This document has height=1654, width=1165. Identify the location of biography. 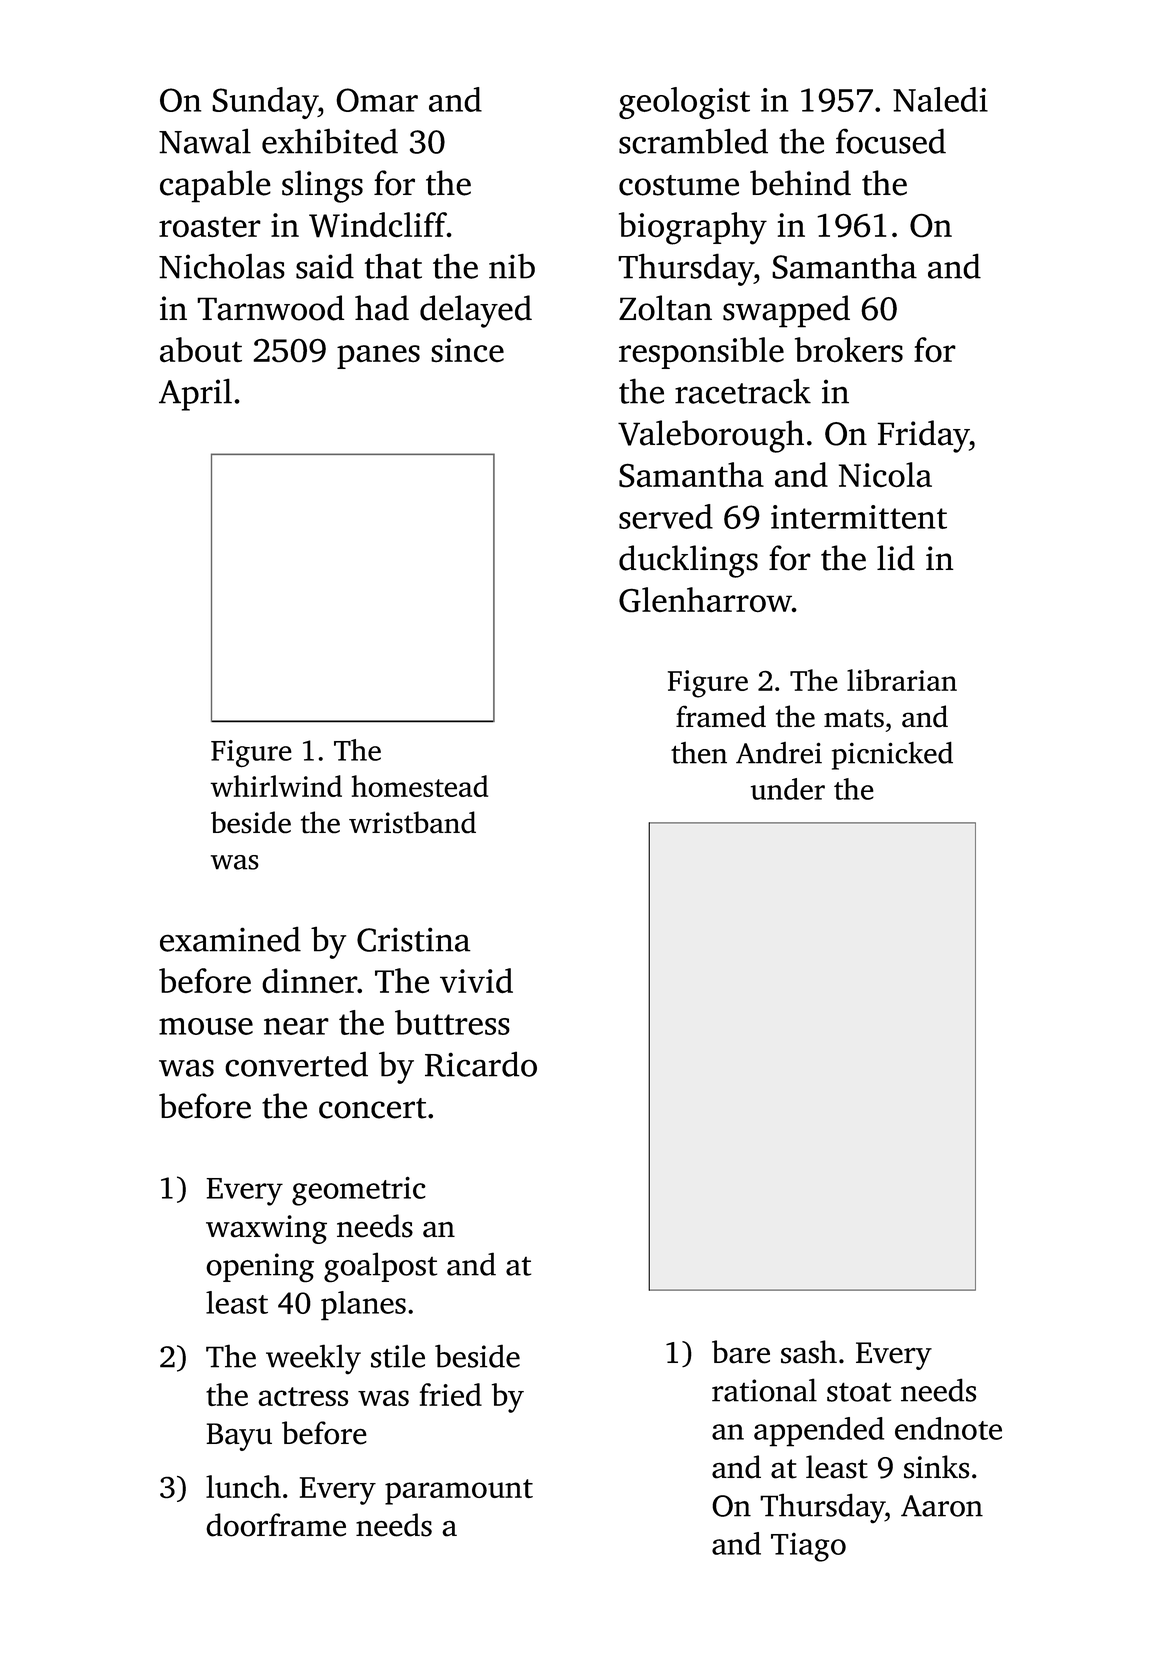
(693, 228).
